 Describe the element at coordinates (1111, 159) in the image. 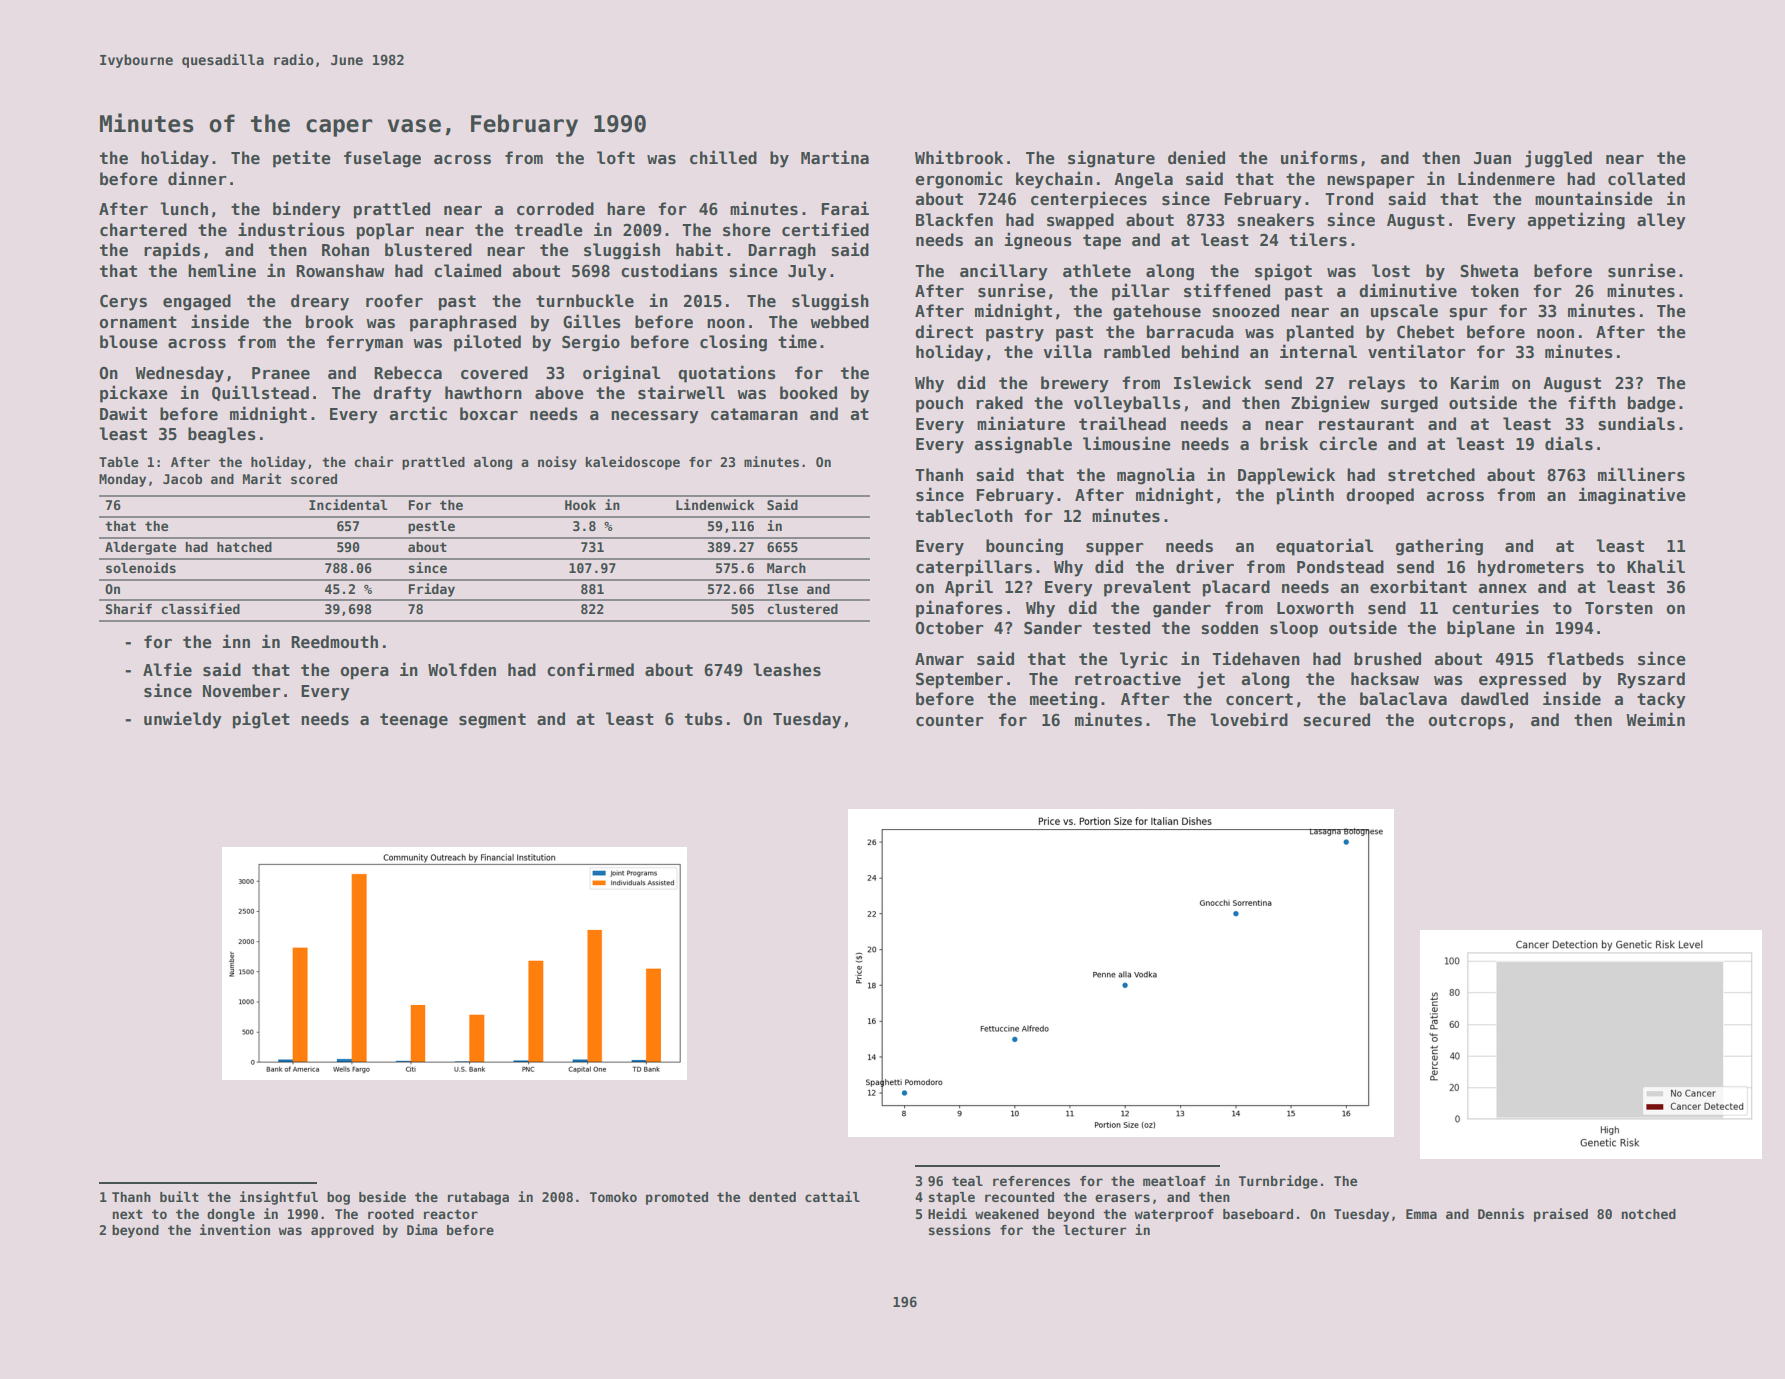

I see `signature` at that location.
